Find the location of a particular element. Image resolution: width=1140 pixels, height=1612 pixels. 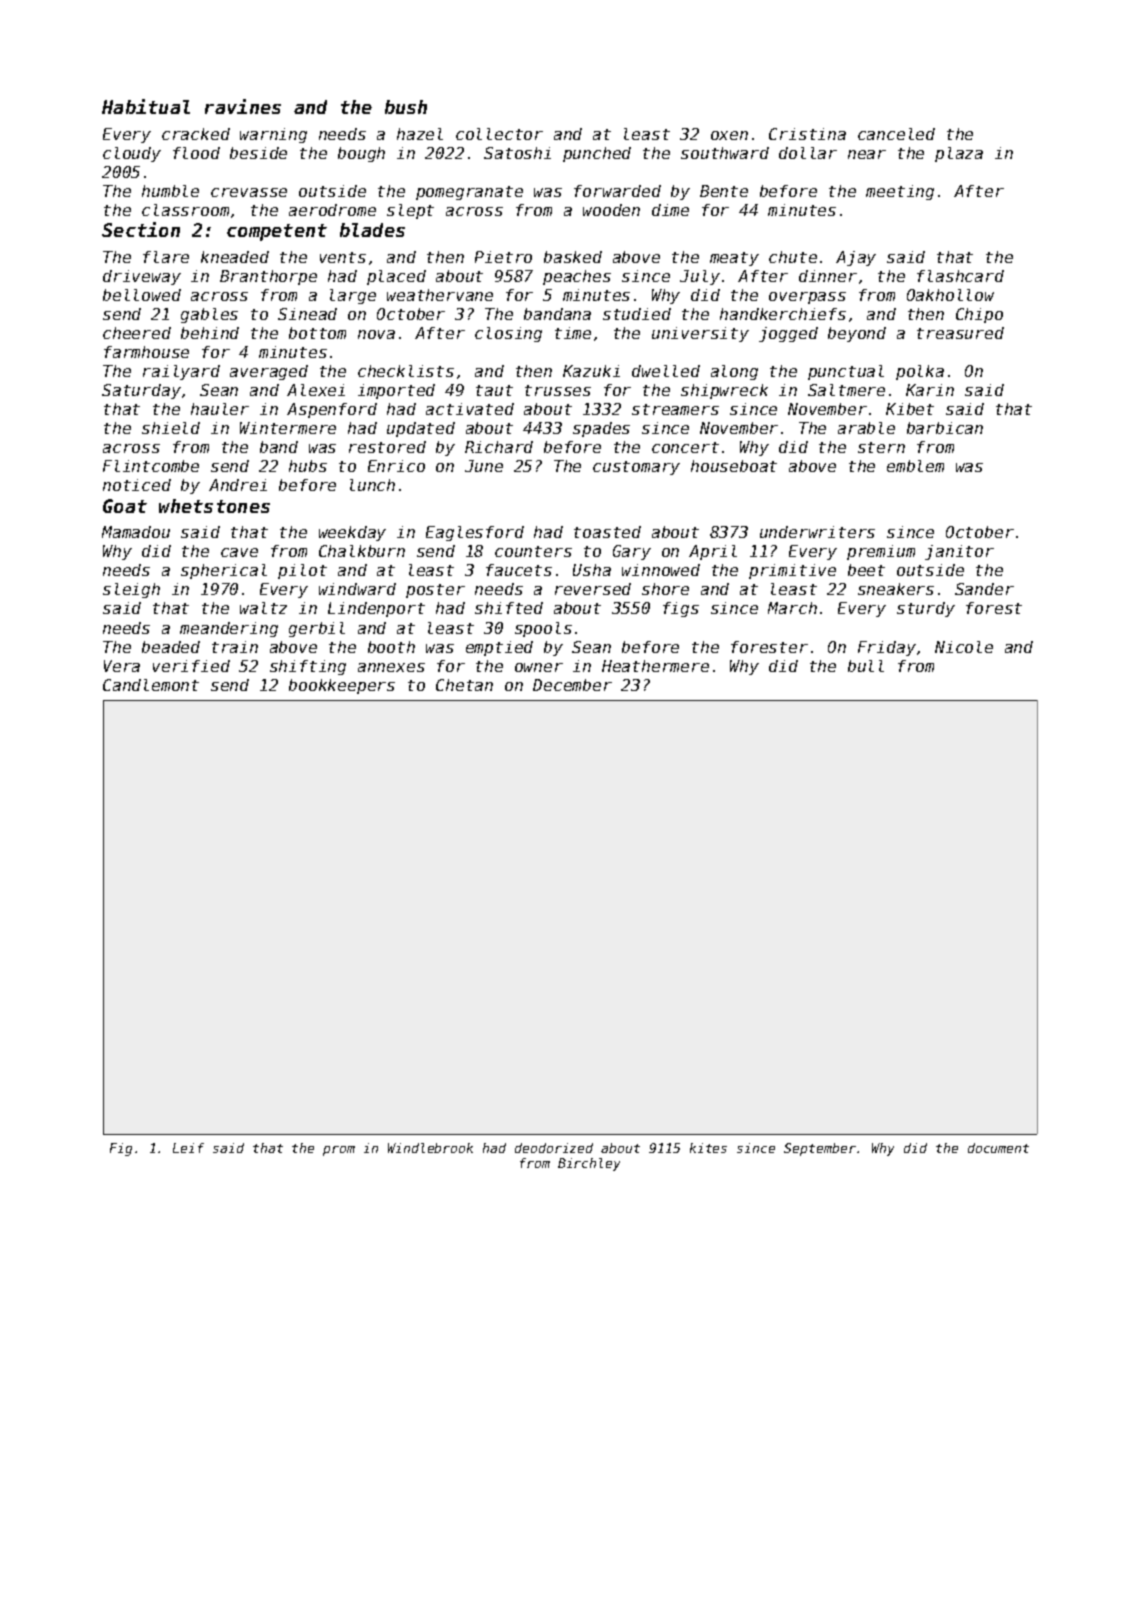

December is located at coordinates (572, 685).
